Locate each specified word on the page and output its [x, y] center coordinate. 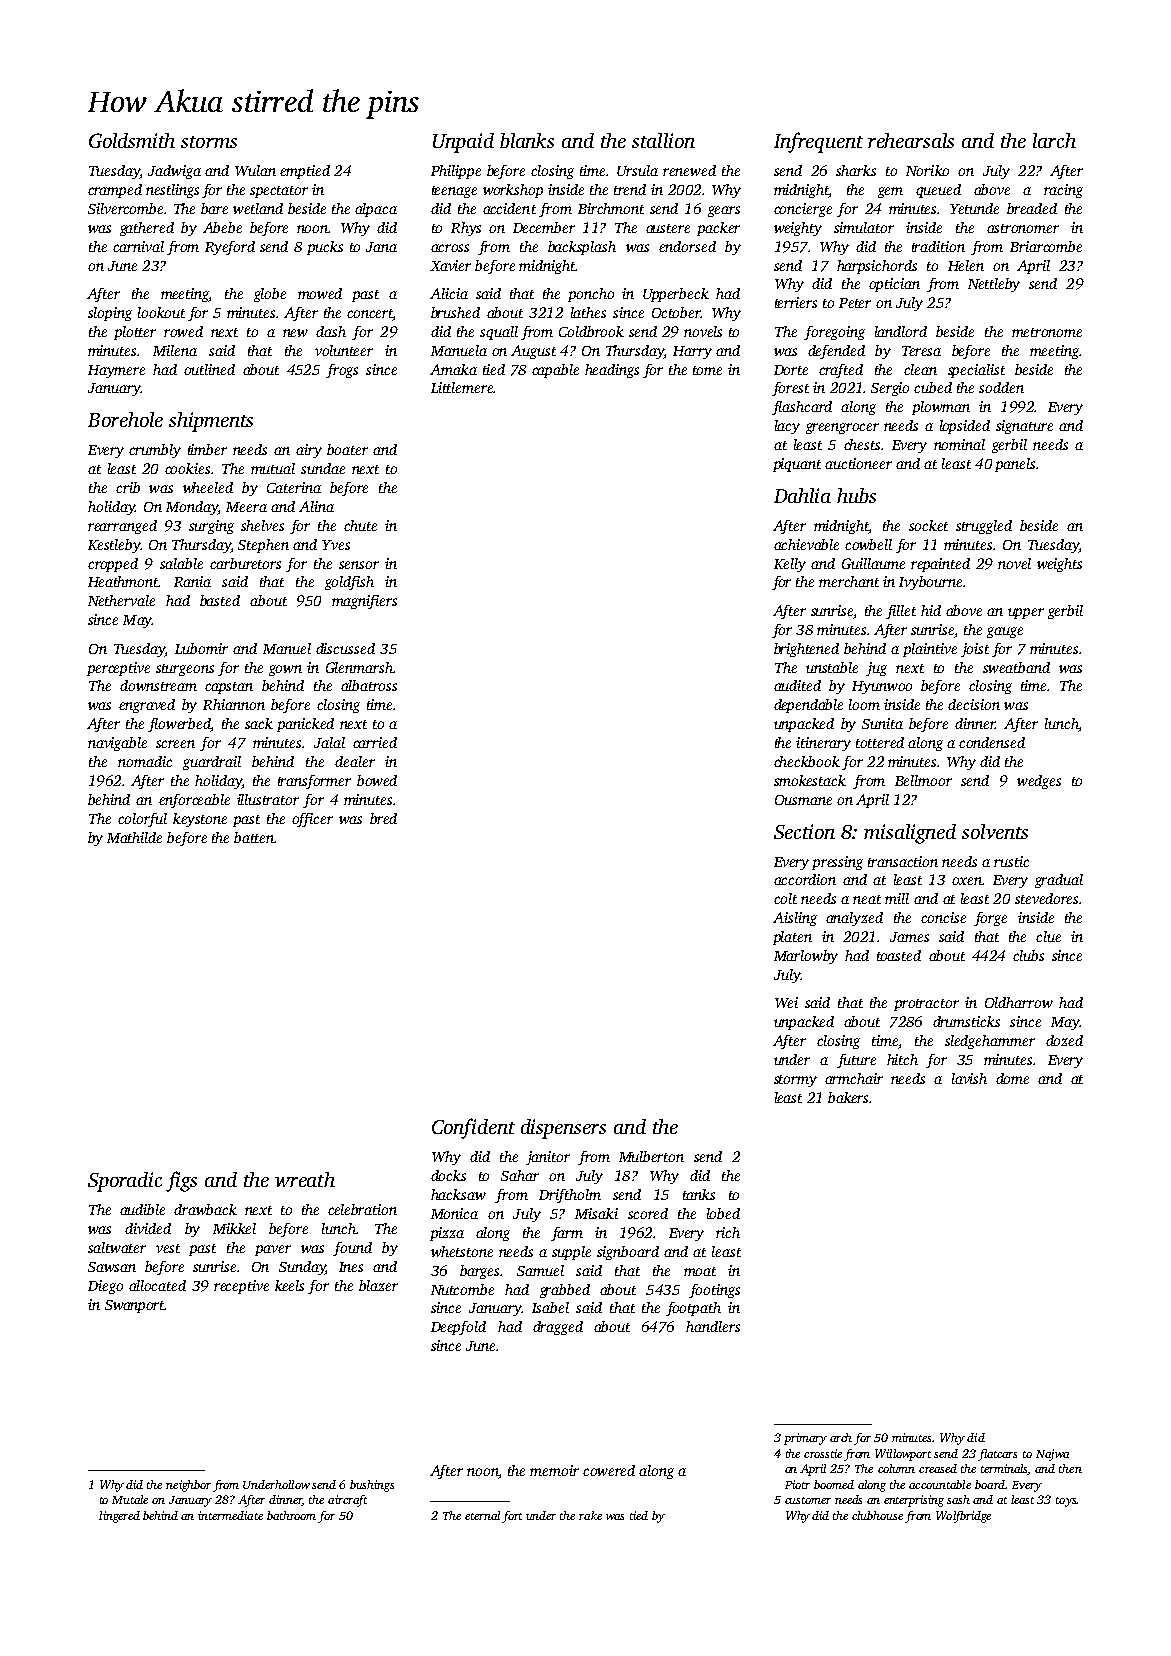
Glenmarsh [359, 667]
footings [714, 1291]
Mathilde [134, 837]
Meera [246, 507]
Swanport [135, 1306]
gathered [147, 229]
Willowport [903, 1455]
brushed [455, 312]
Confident [473, 1128]
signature [1024, 427]
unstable [832, 667]
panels [1015, 465]
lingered [119, 1517]
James [909, 937]
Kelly [790, 565]
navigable [117, 744]
